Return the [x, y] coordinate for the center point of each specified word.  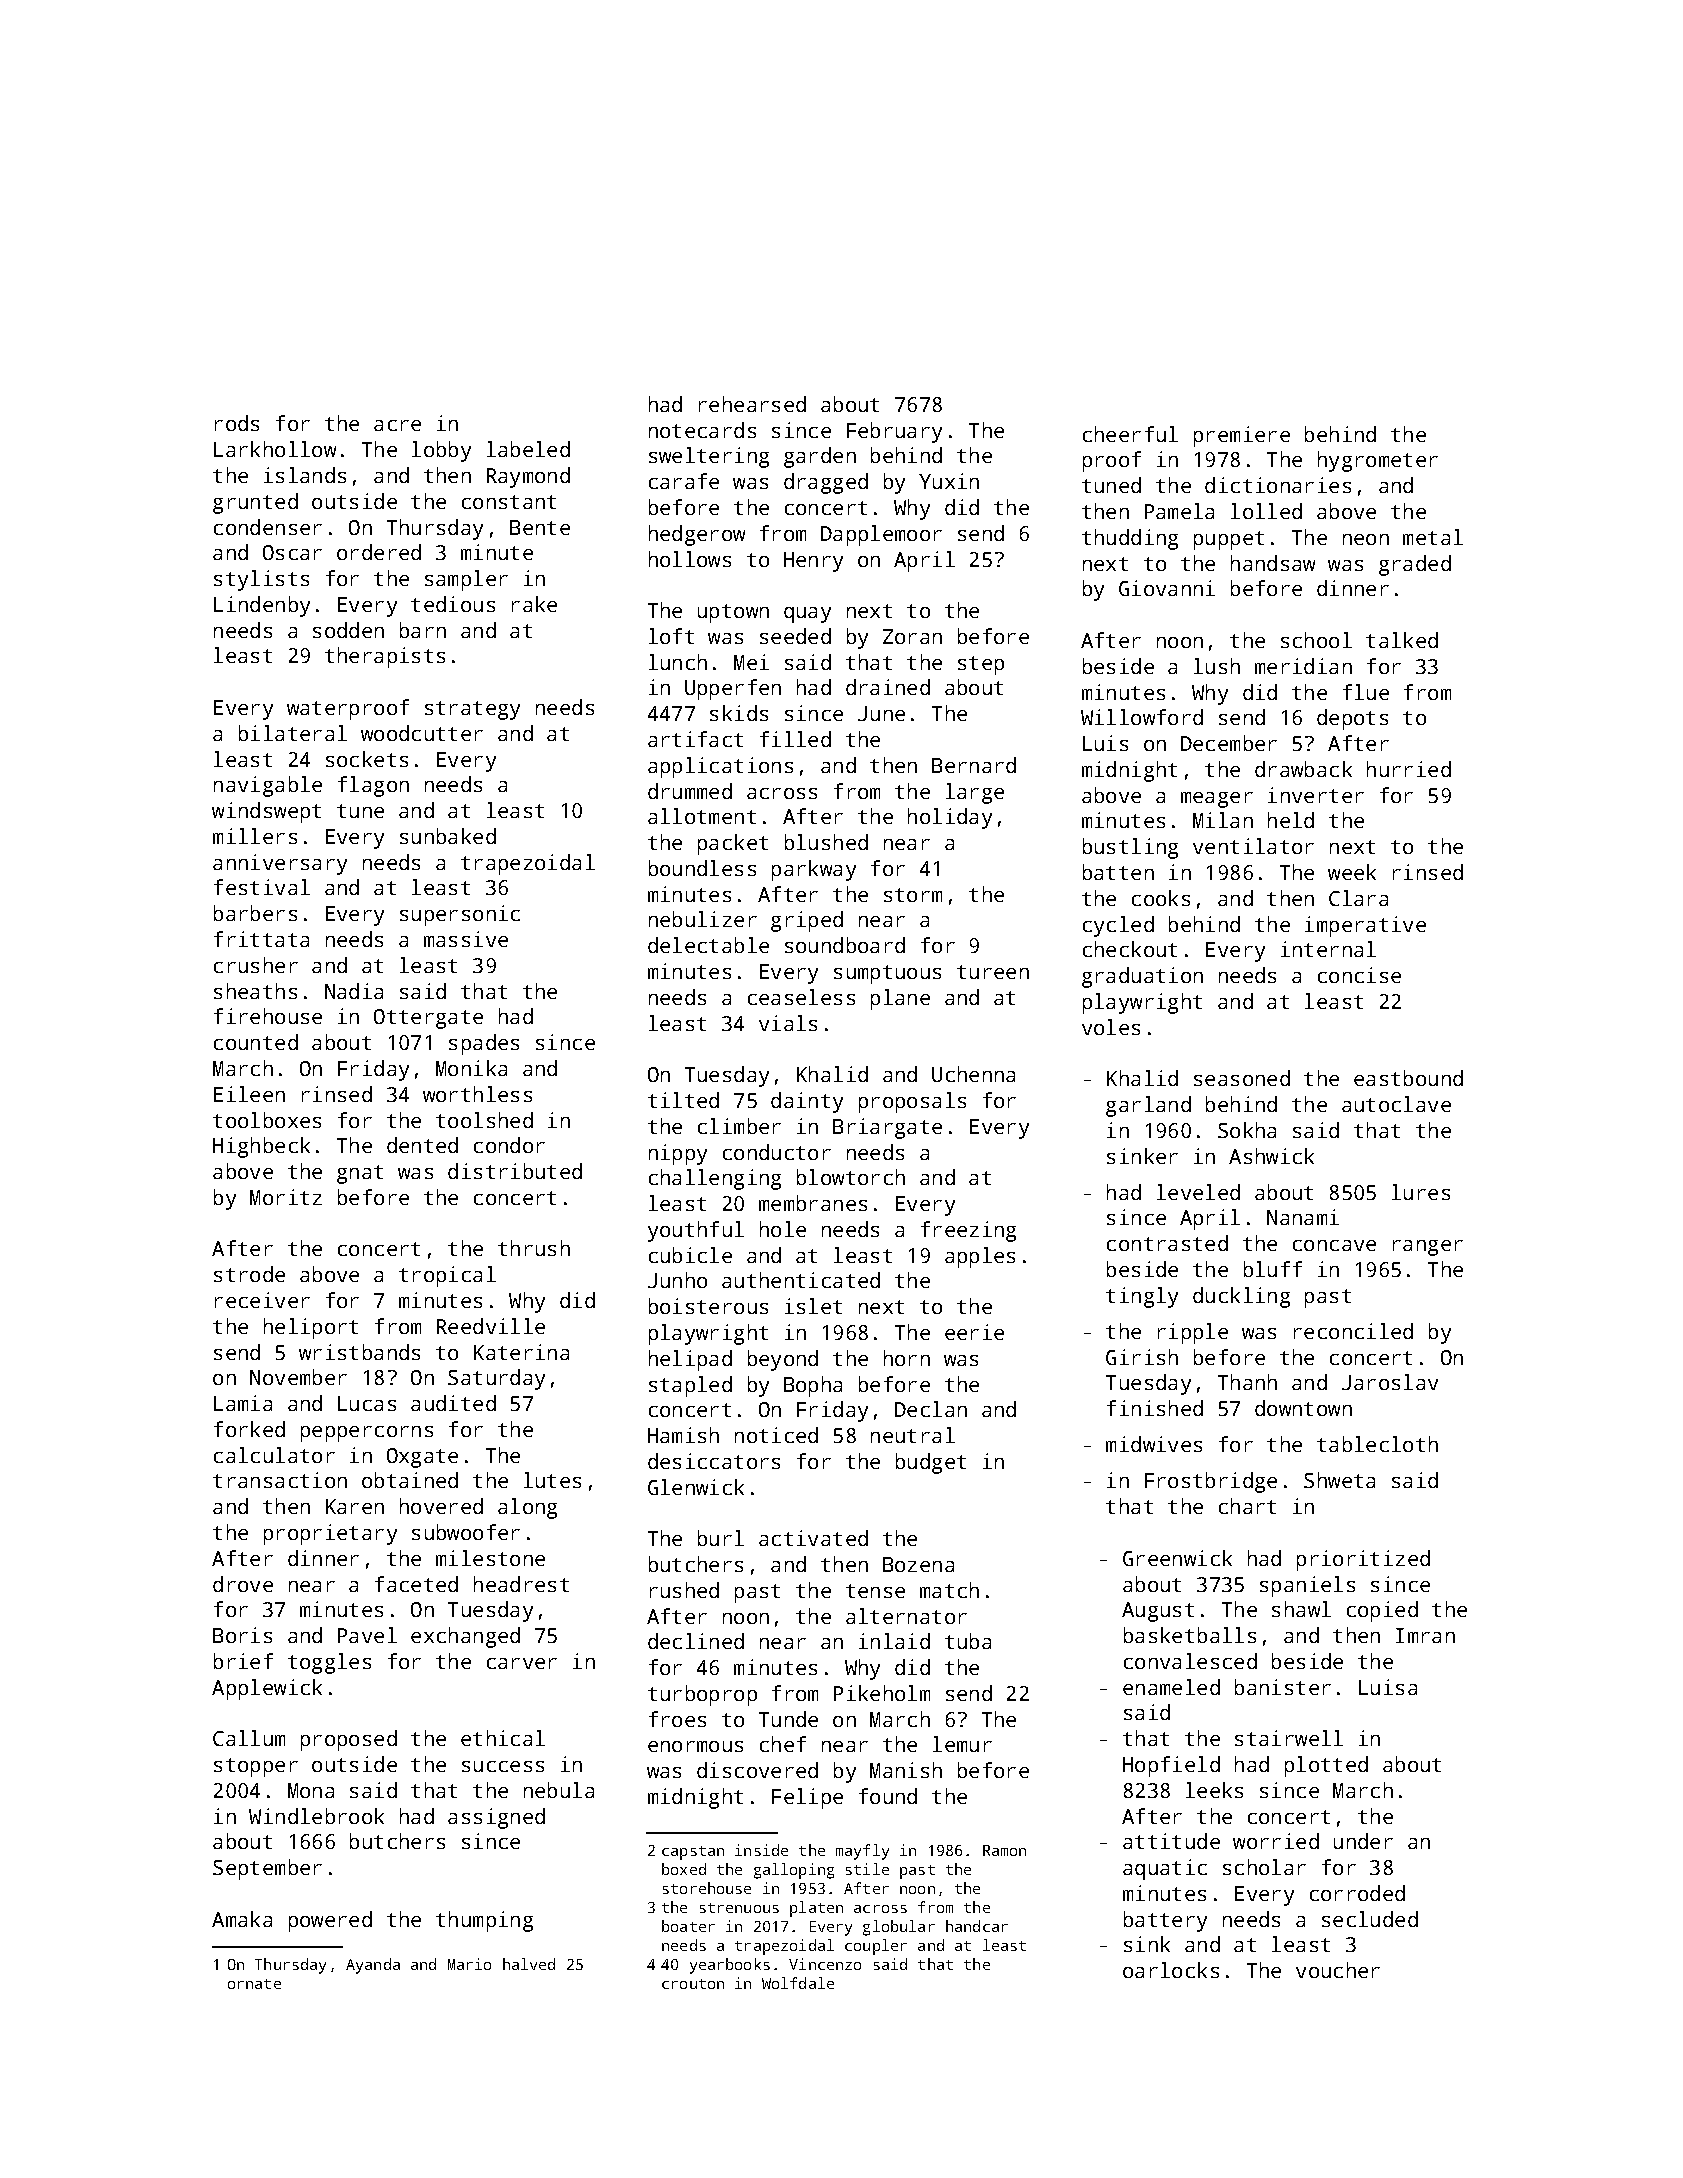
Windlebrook [316, 1816]
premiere [1242, 436]
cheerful [1130, 434]
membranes [813, 1203]
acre [397, 425]
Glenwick [696, 1487]
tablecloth [1377, 1444]
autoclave [1396, 1104]
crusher [256, 965]
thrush [534, 1248]
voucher [1338, 1970]
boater [688, 1926]
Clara [1358, 898]
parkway [814, 870]
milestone [490, 1558]
